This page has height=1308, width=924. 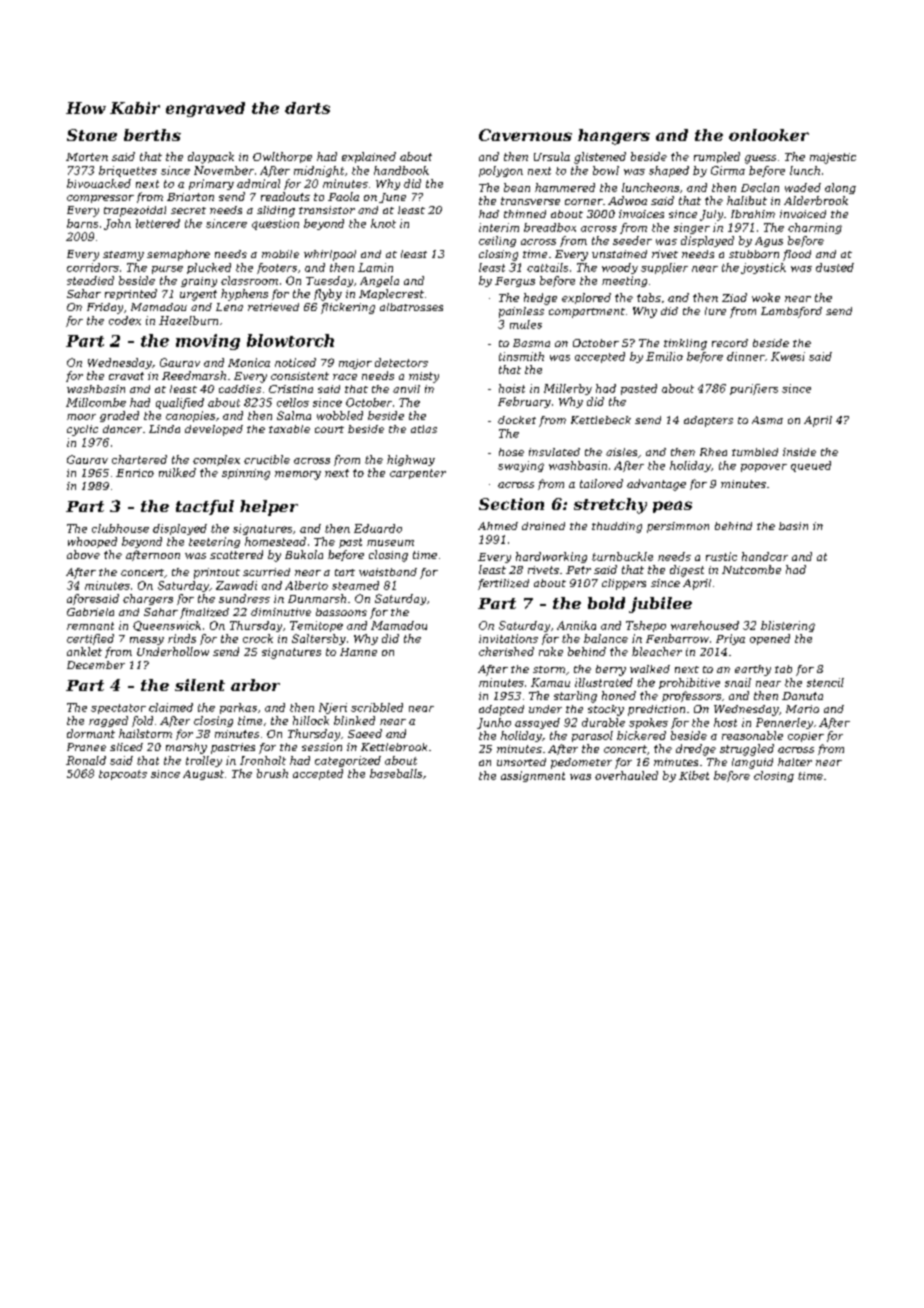 What do you see at coordinates (125, 320) in the page?
I see `codex` at bounding box center [125, 320].
